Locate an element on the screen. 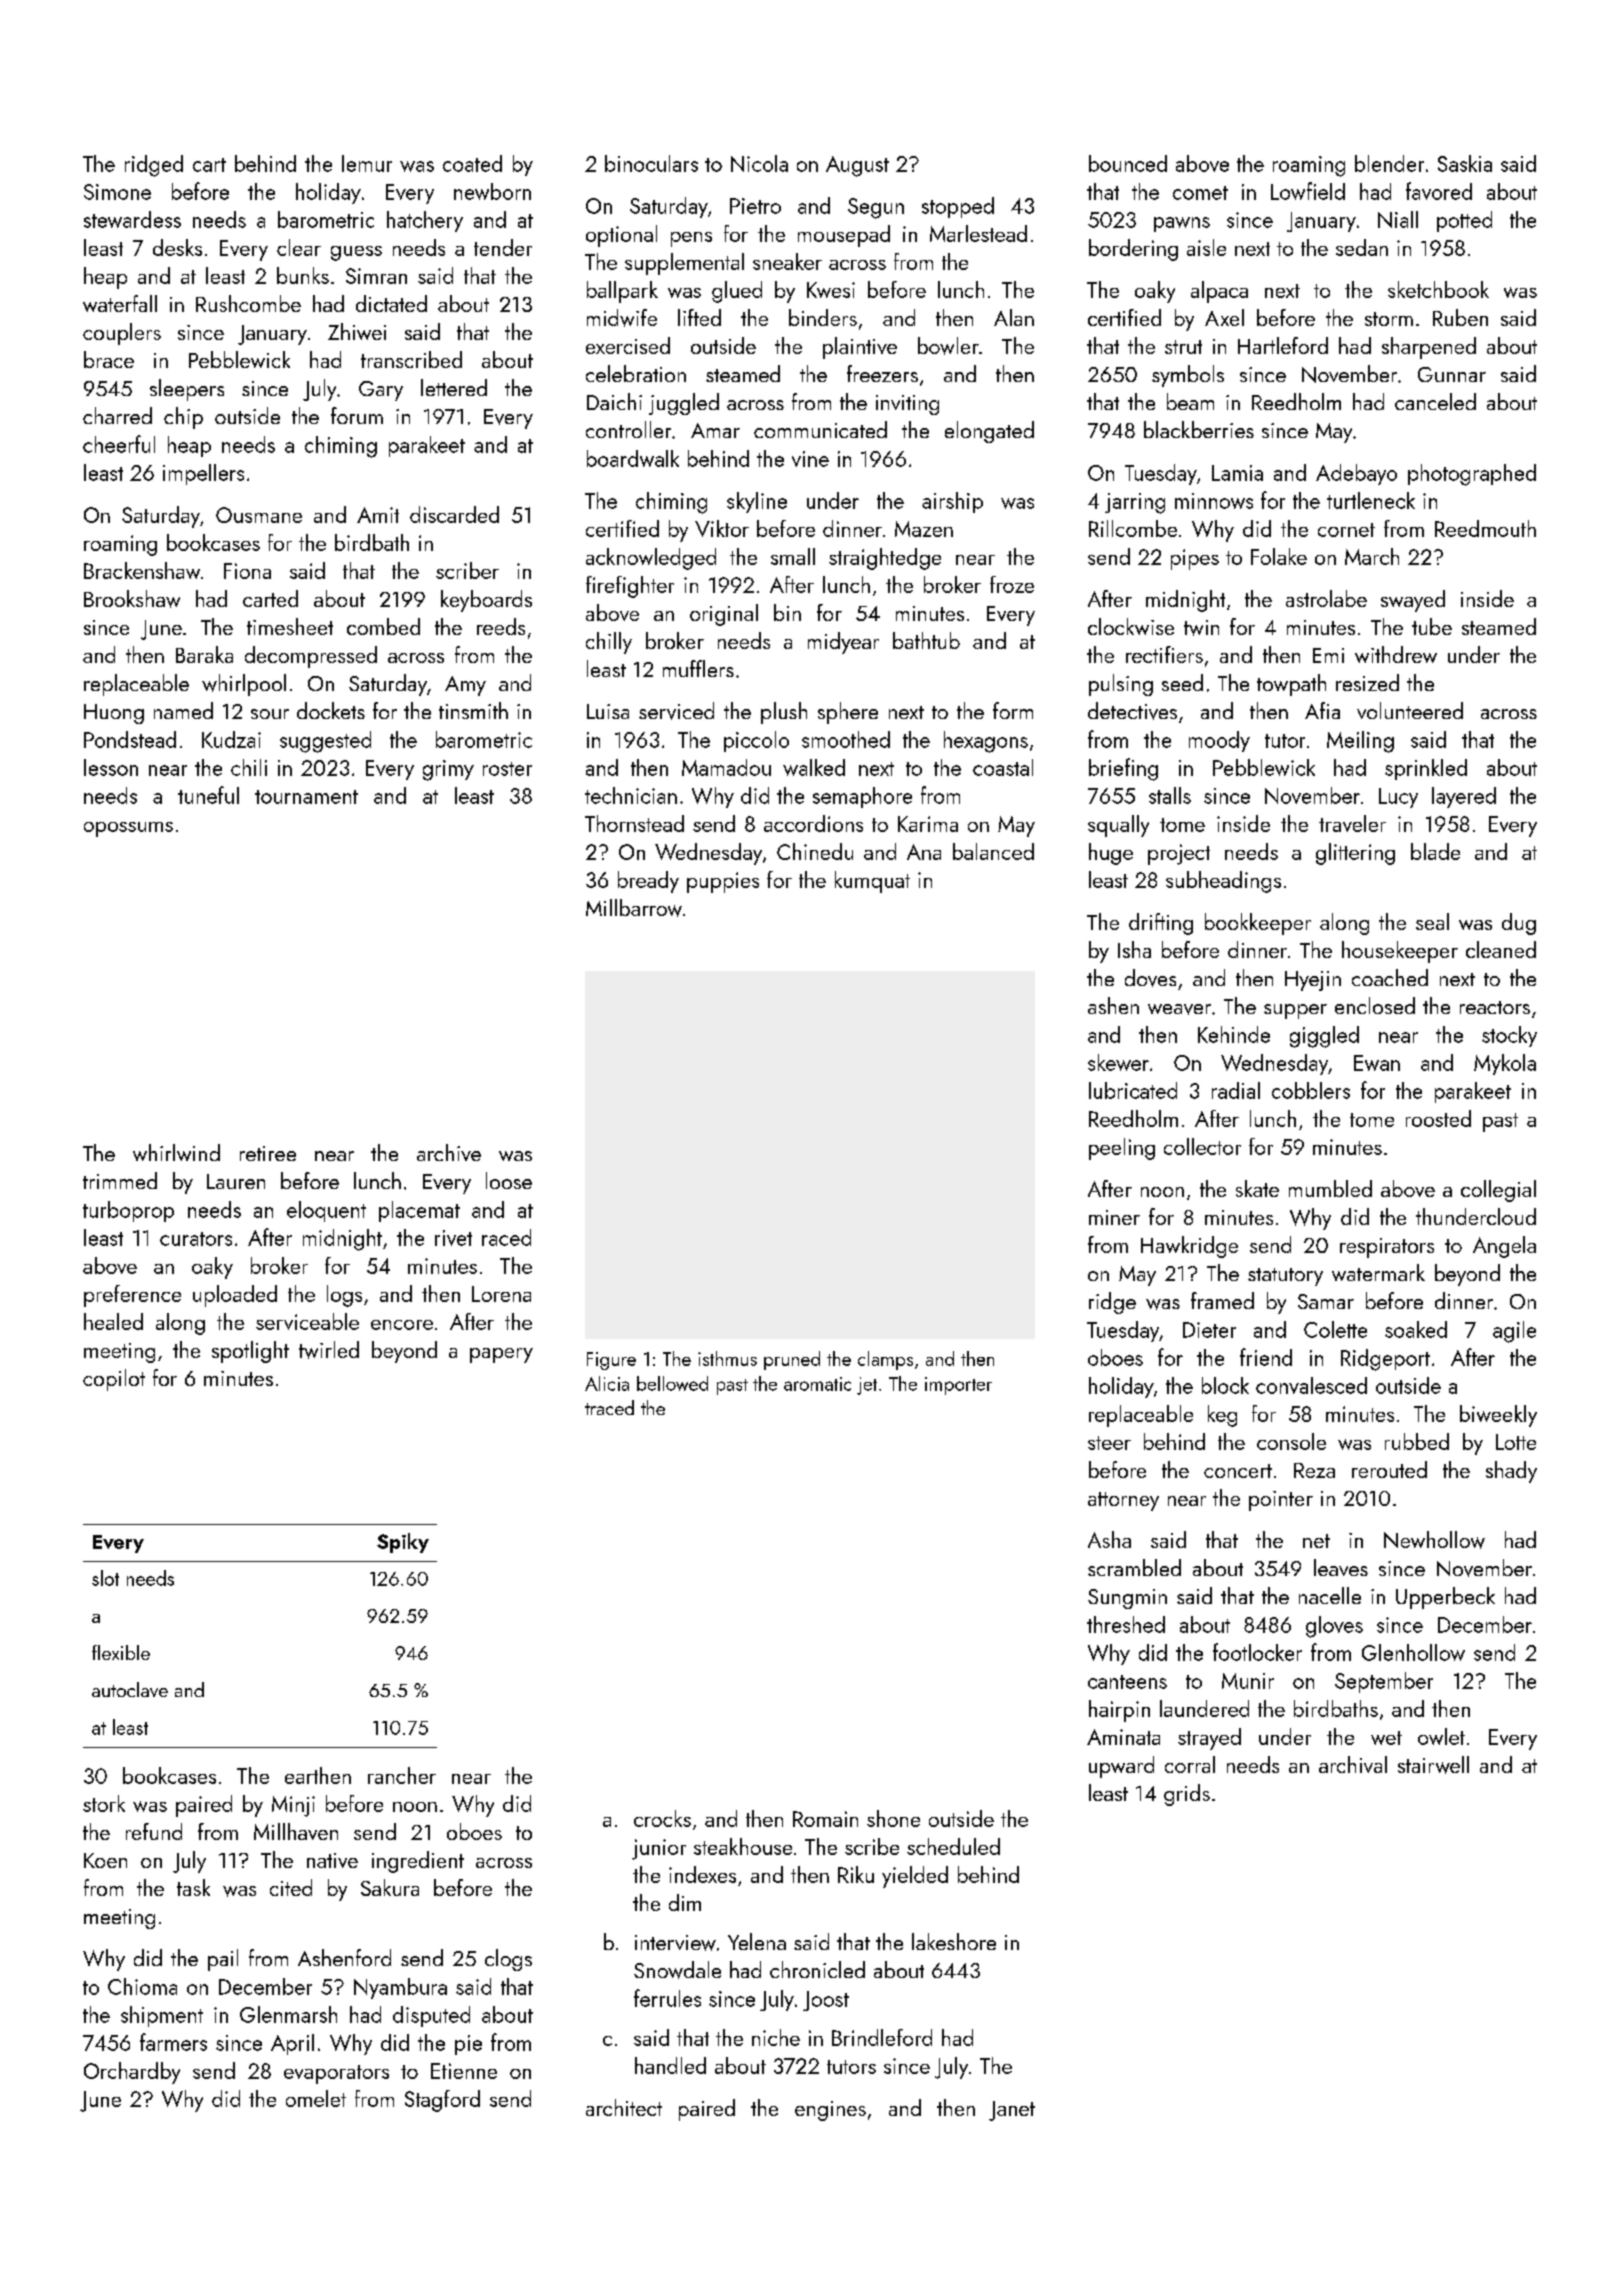 This screenshot has height=2292, width=1620. Spiky is located at coordinates (403, 1543).
